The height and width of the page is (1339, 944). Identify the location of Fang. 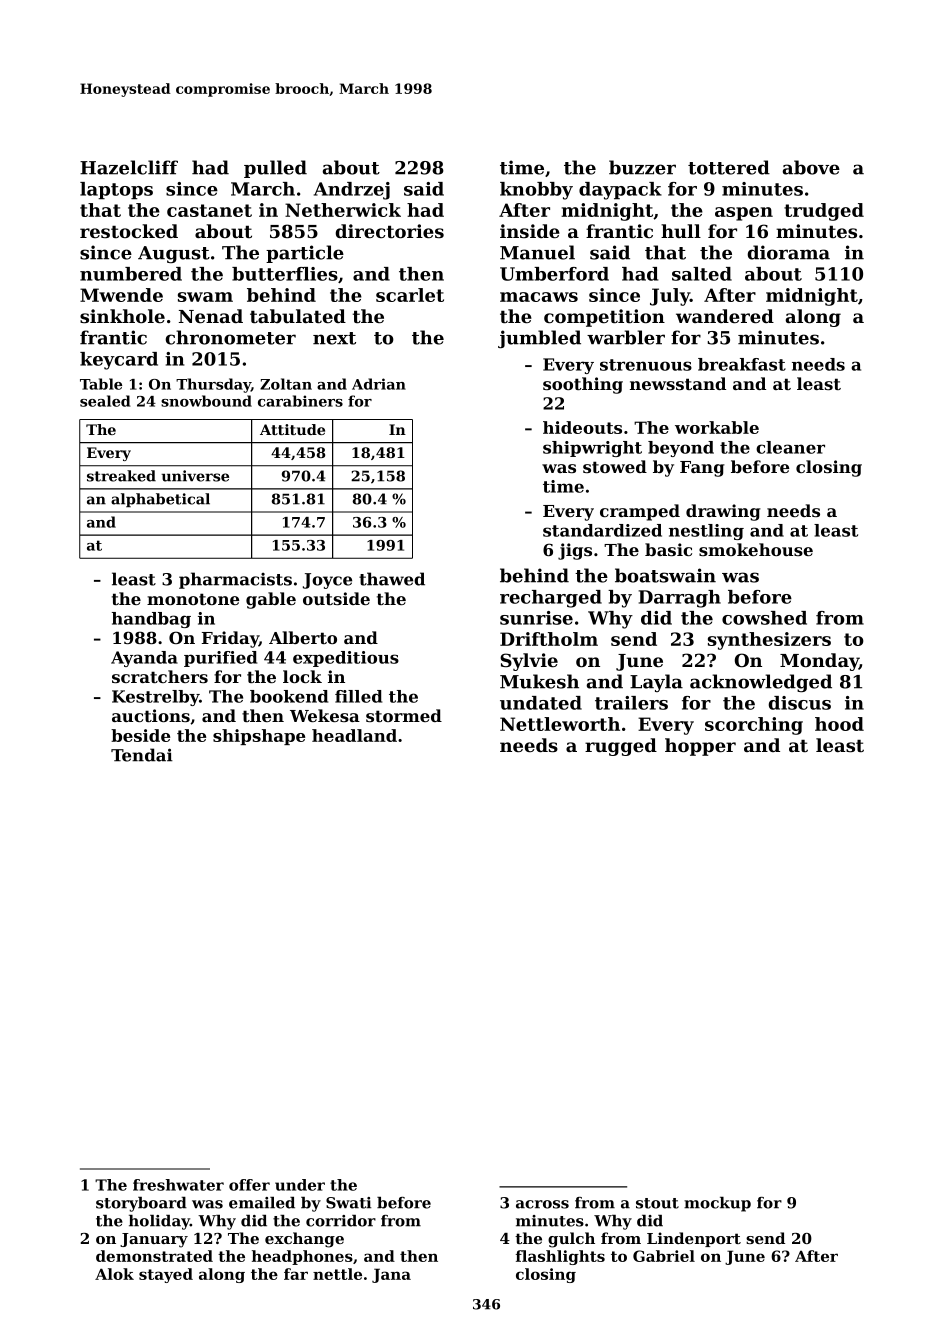
(702, 469).
